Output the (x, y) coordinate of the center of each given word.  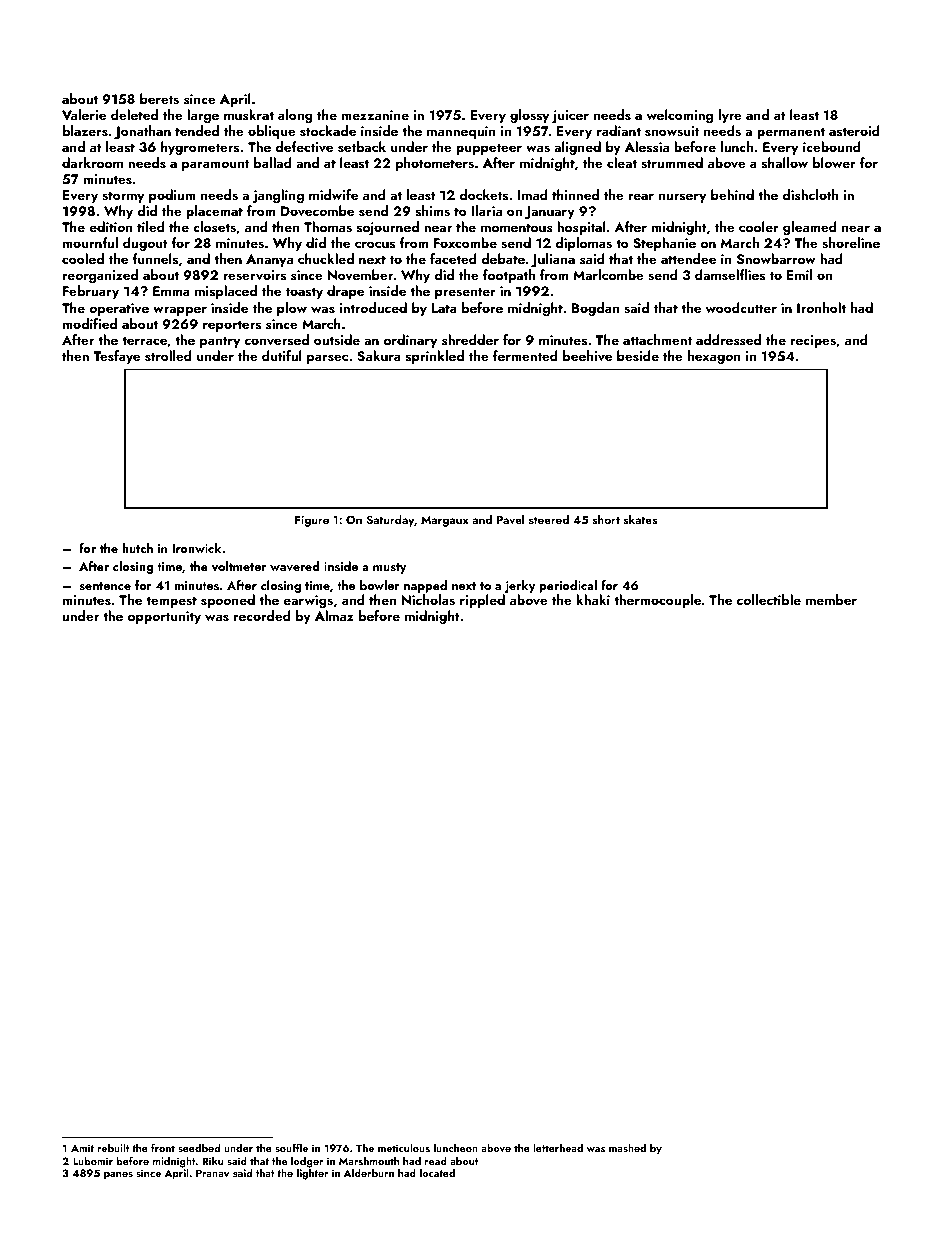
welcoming (680, 116)
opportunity (164, 617)
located (437, 1172)
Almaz (334, 615)
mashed (627, 1147)
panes (118, 1176)
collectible (769, 599)
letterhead (558, 1147)
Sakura (379, 356)
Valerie (84, 114)
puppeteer (489, 149)
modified (90, 323)
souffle (291, 1147)
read (436, 1160)
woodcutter (741, 307)
